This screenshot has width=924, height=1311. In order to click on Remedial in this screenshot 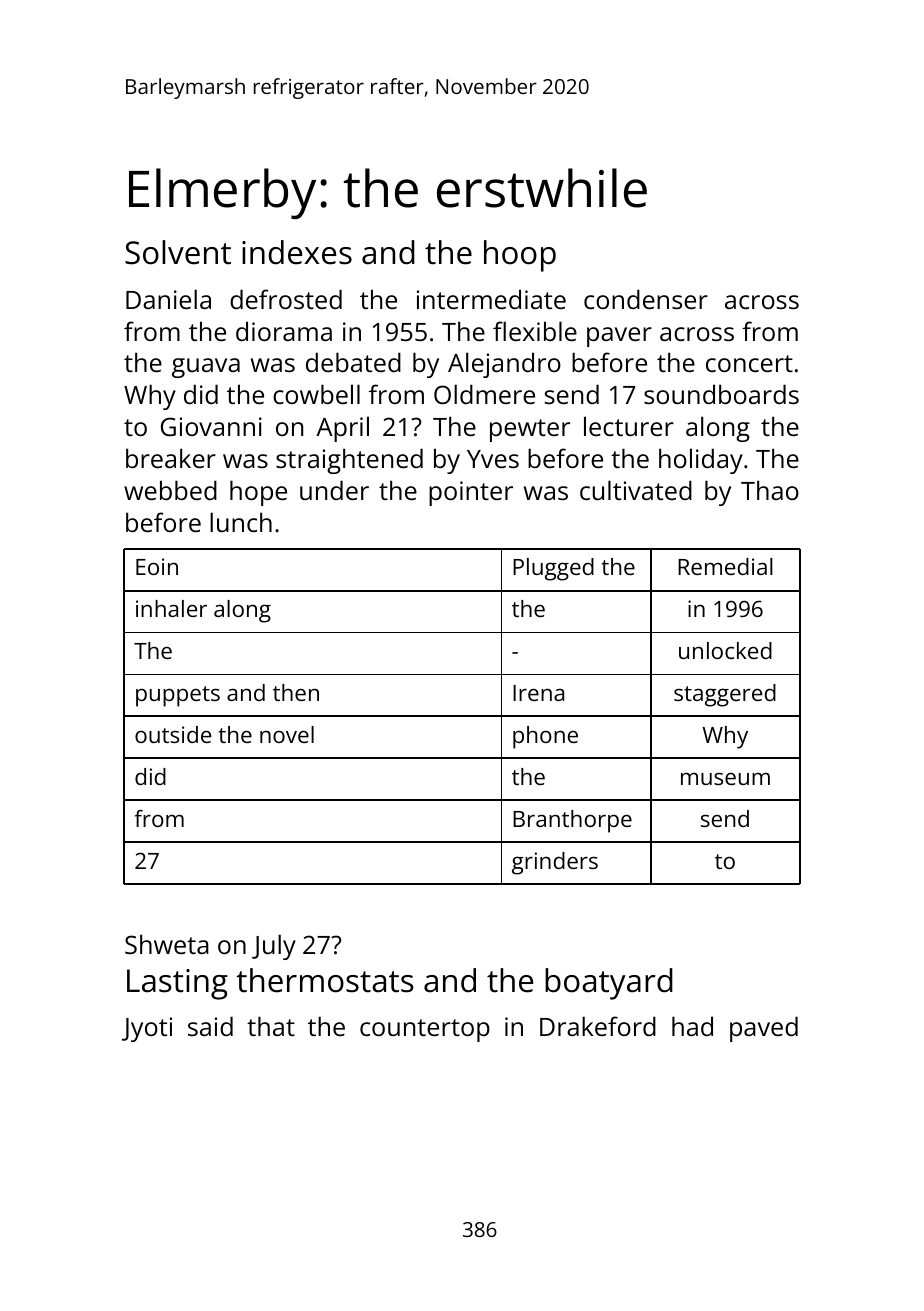, I will do `click(725, 566)`.
